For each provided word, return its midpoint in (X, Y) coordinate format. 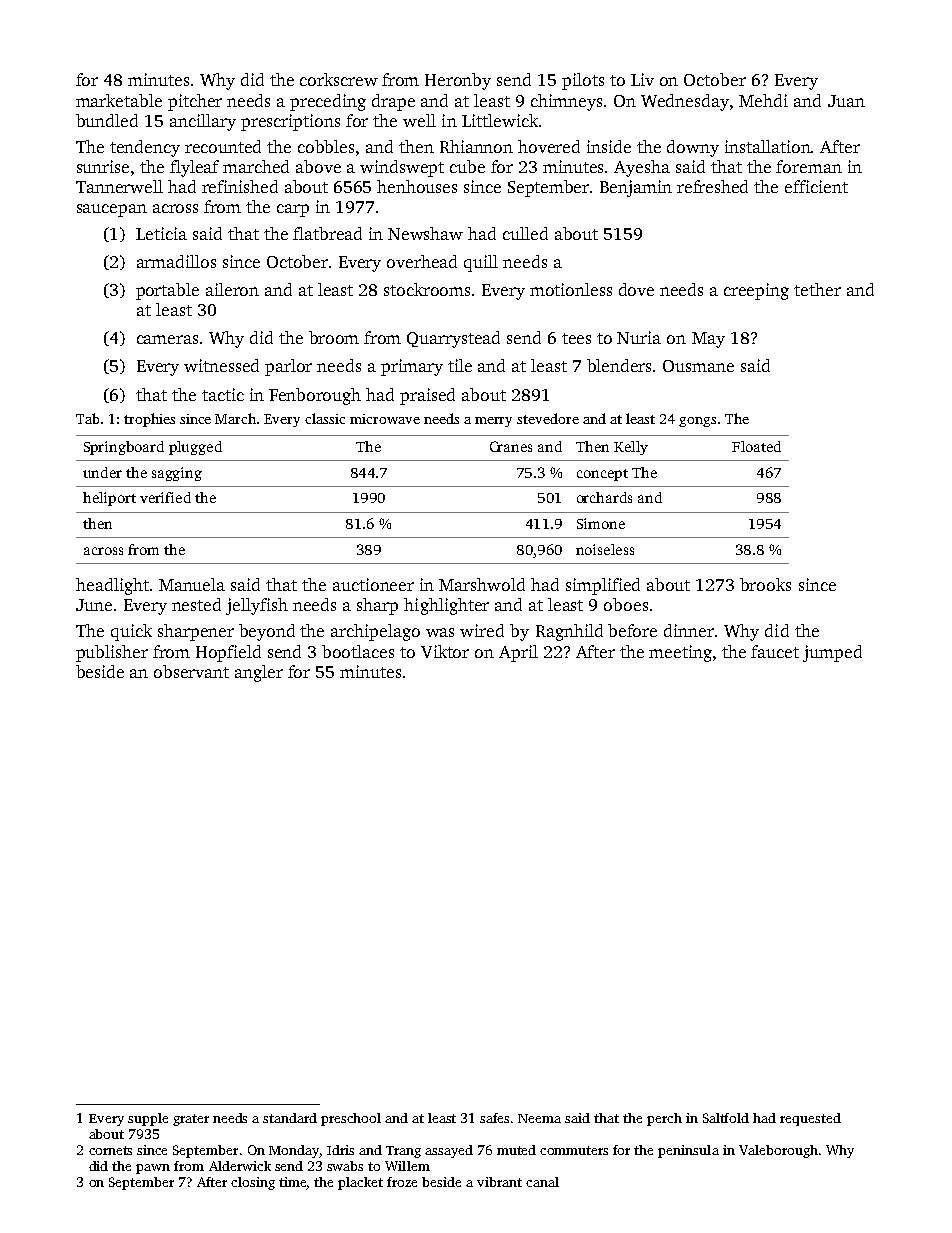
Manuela (192, 584)
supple (148, 1119)
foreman (809, 166)
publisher (112, 653)
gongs (697, 422)
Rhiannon (476, 146)
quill (481, 263)
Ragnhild (569, 632)
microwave (385, 419)
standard (290, 1118)
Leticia (161, 233)
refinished (240, 186)
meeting (680, 653)
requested (810, 1119)
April (518, 653)
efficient (816, 186)
